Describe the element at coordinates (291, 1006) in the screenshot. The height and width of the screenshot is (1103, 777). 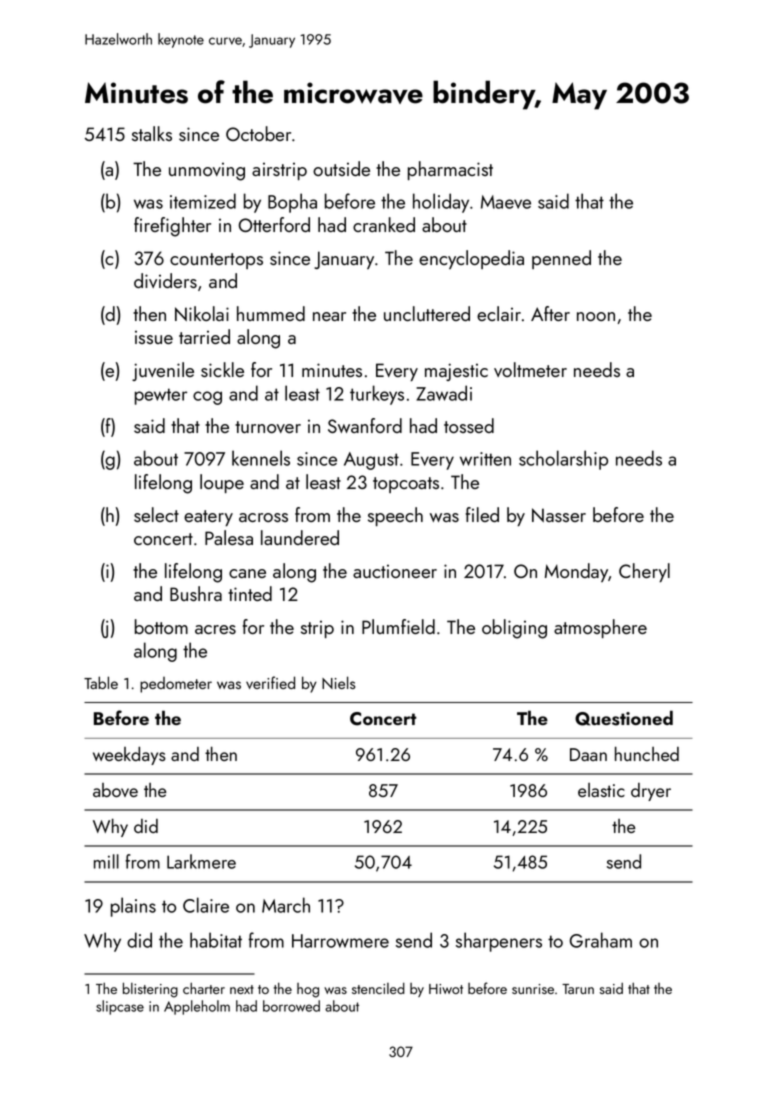
I see `borrowed` at that location.
